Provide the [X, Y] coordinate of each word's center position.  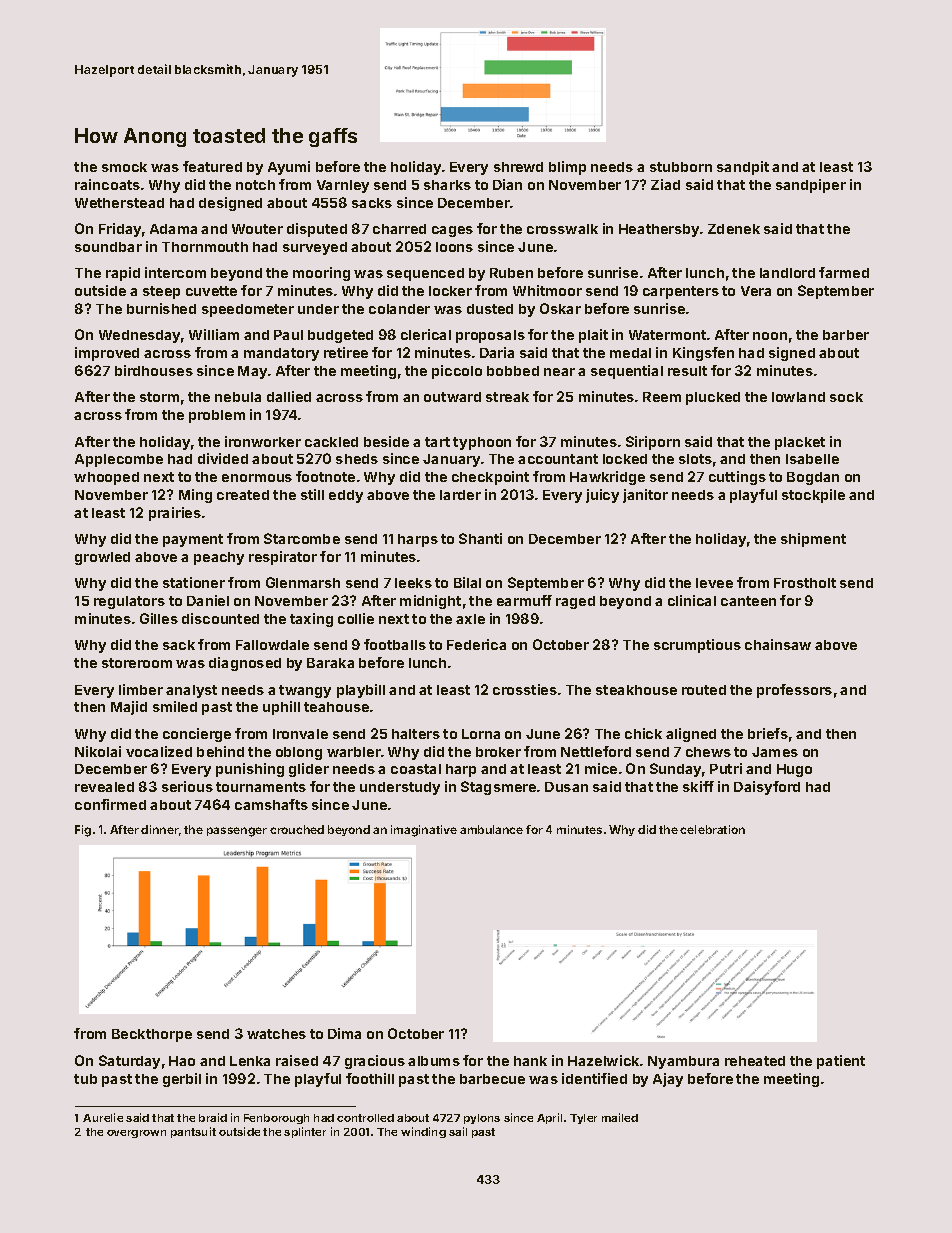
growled [102, 558]
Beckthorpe [152, 1035]
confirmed [110, 804]
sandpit [743, 168]
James [775, 752]
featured [212, 166]
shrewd [518, 167]
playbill [361, 691]
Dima [344, 1033]
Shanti [480, 538]
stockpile [813, 496]
